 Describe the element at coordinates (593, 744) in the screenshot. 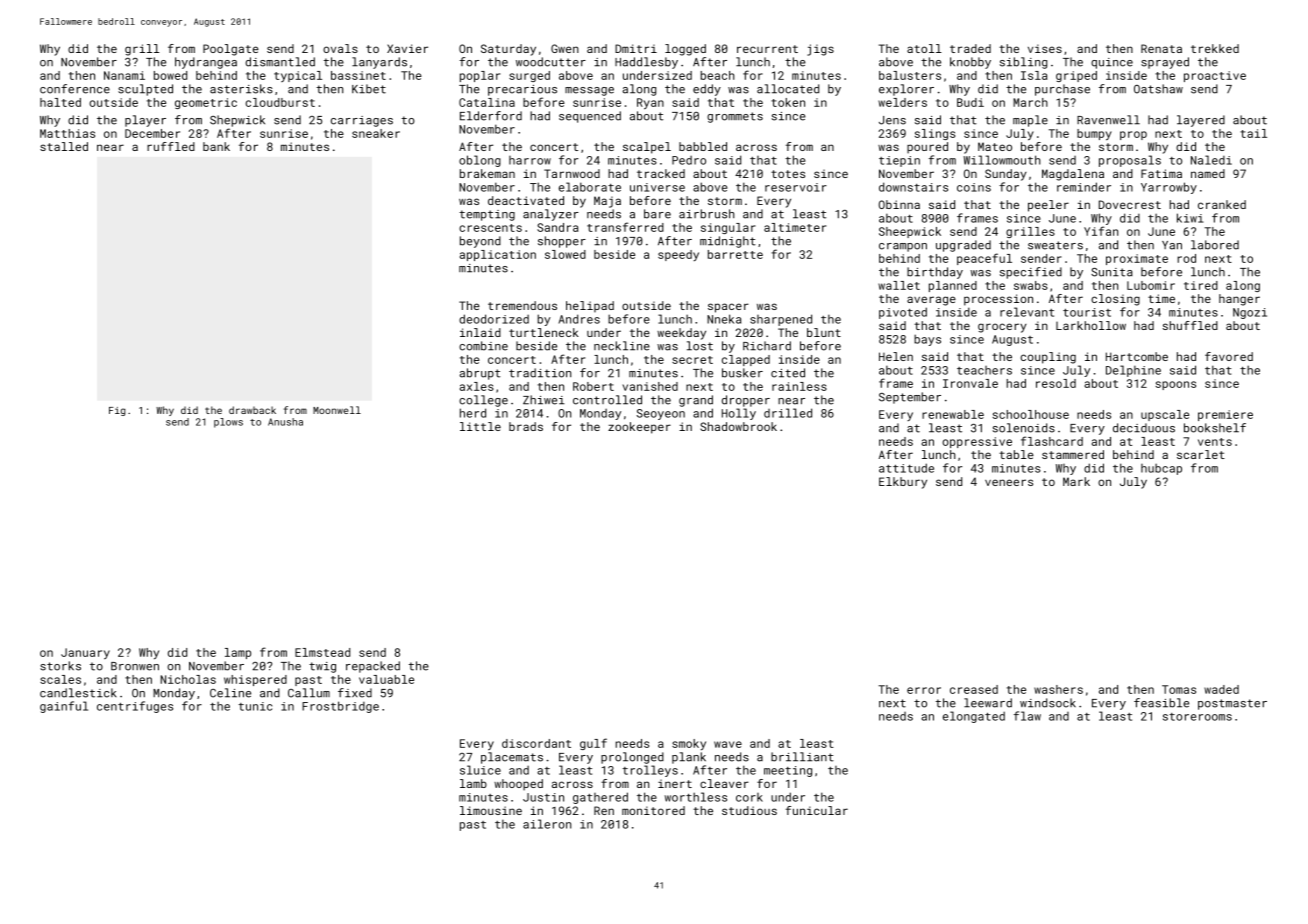

I see `gulf` at that location.
